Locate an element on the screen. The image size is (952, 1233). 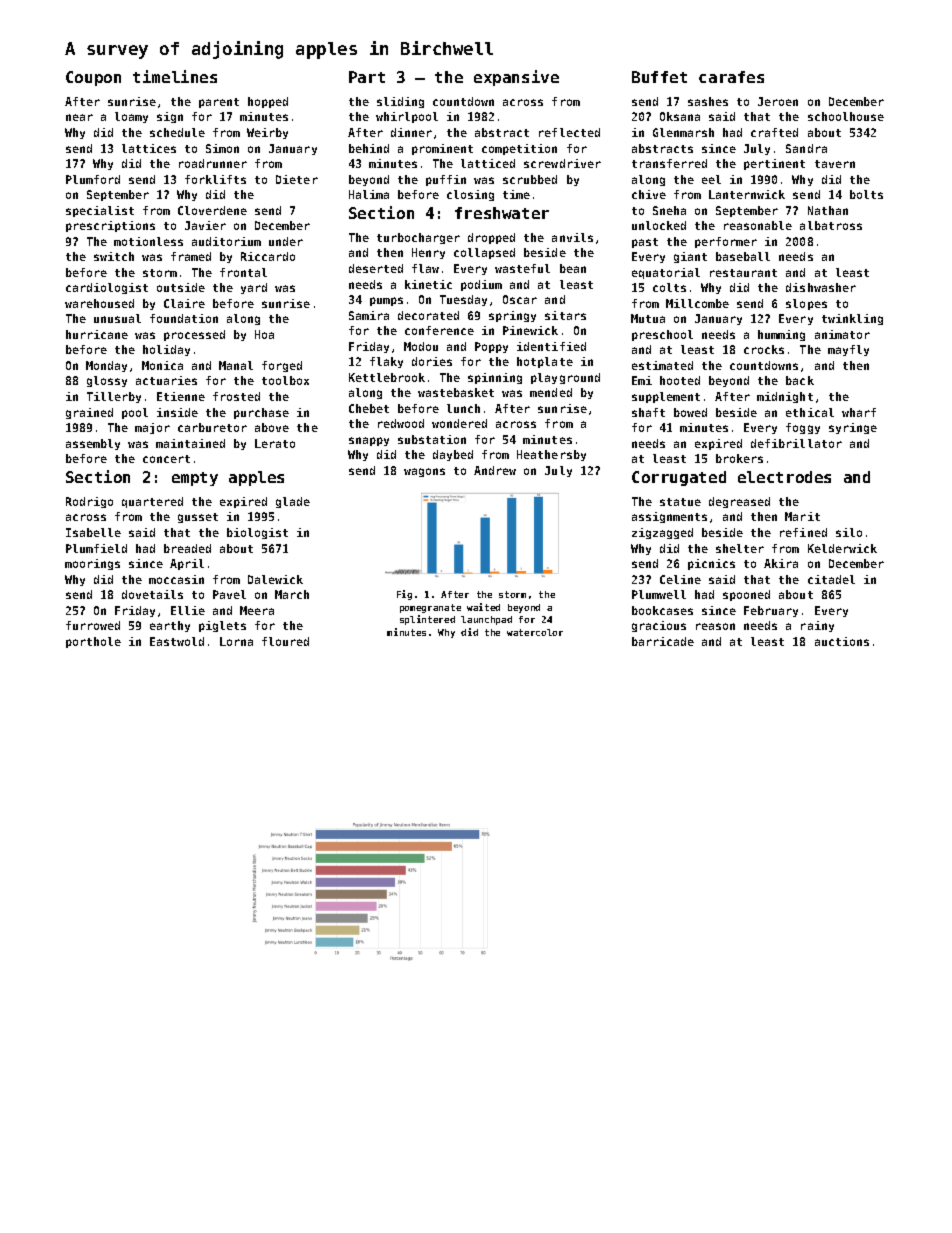
Lerato is located at coordinates (275, 443).
